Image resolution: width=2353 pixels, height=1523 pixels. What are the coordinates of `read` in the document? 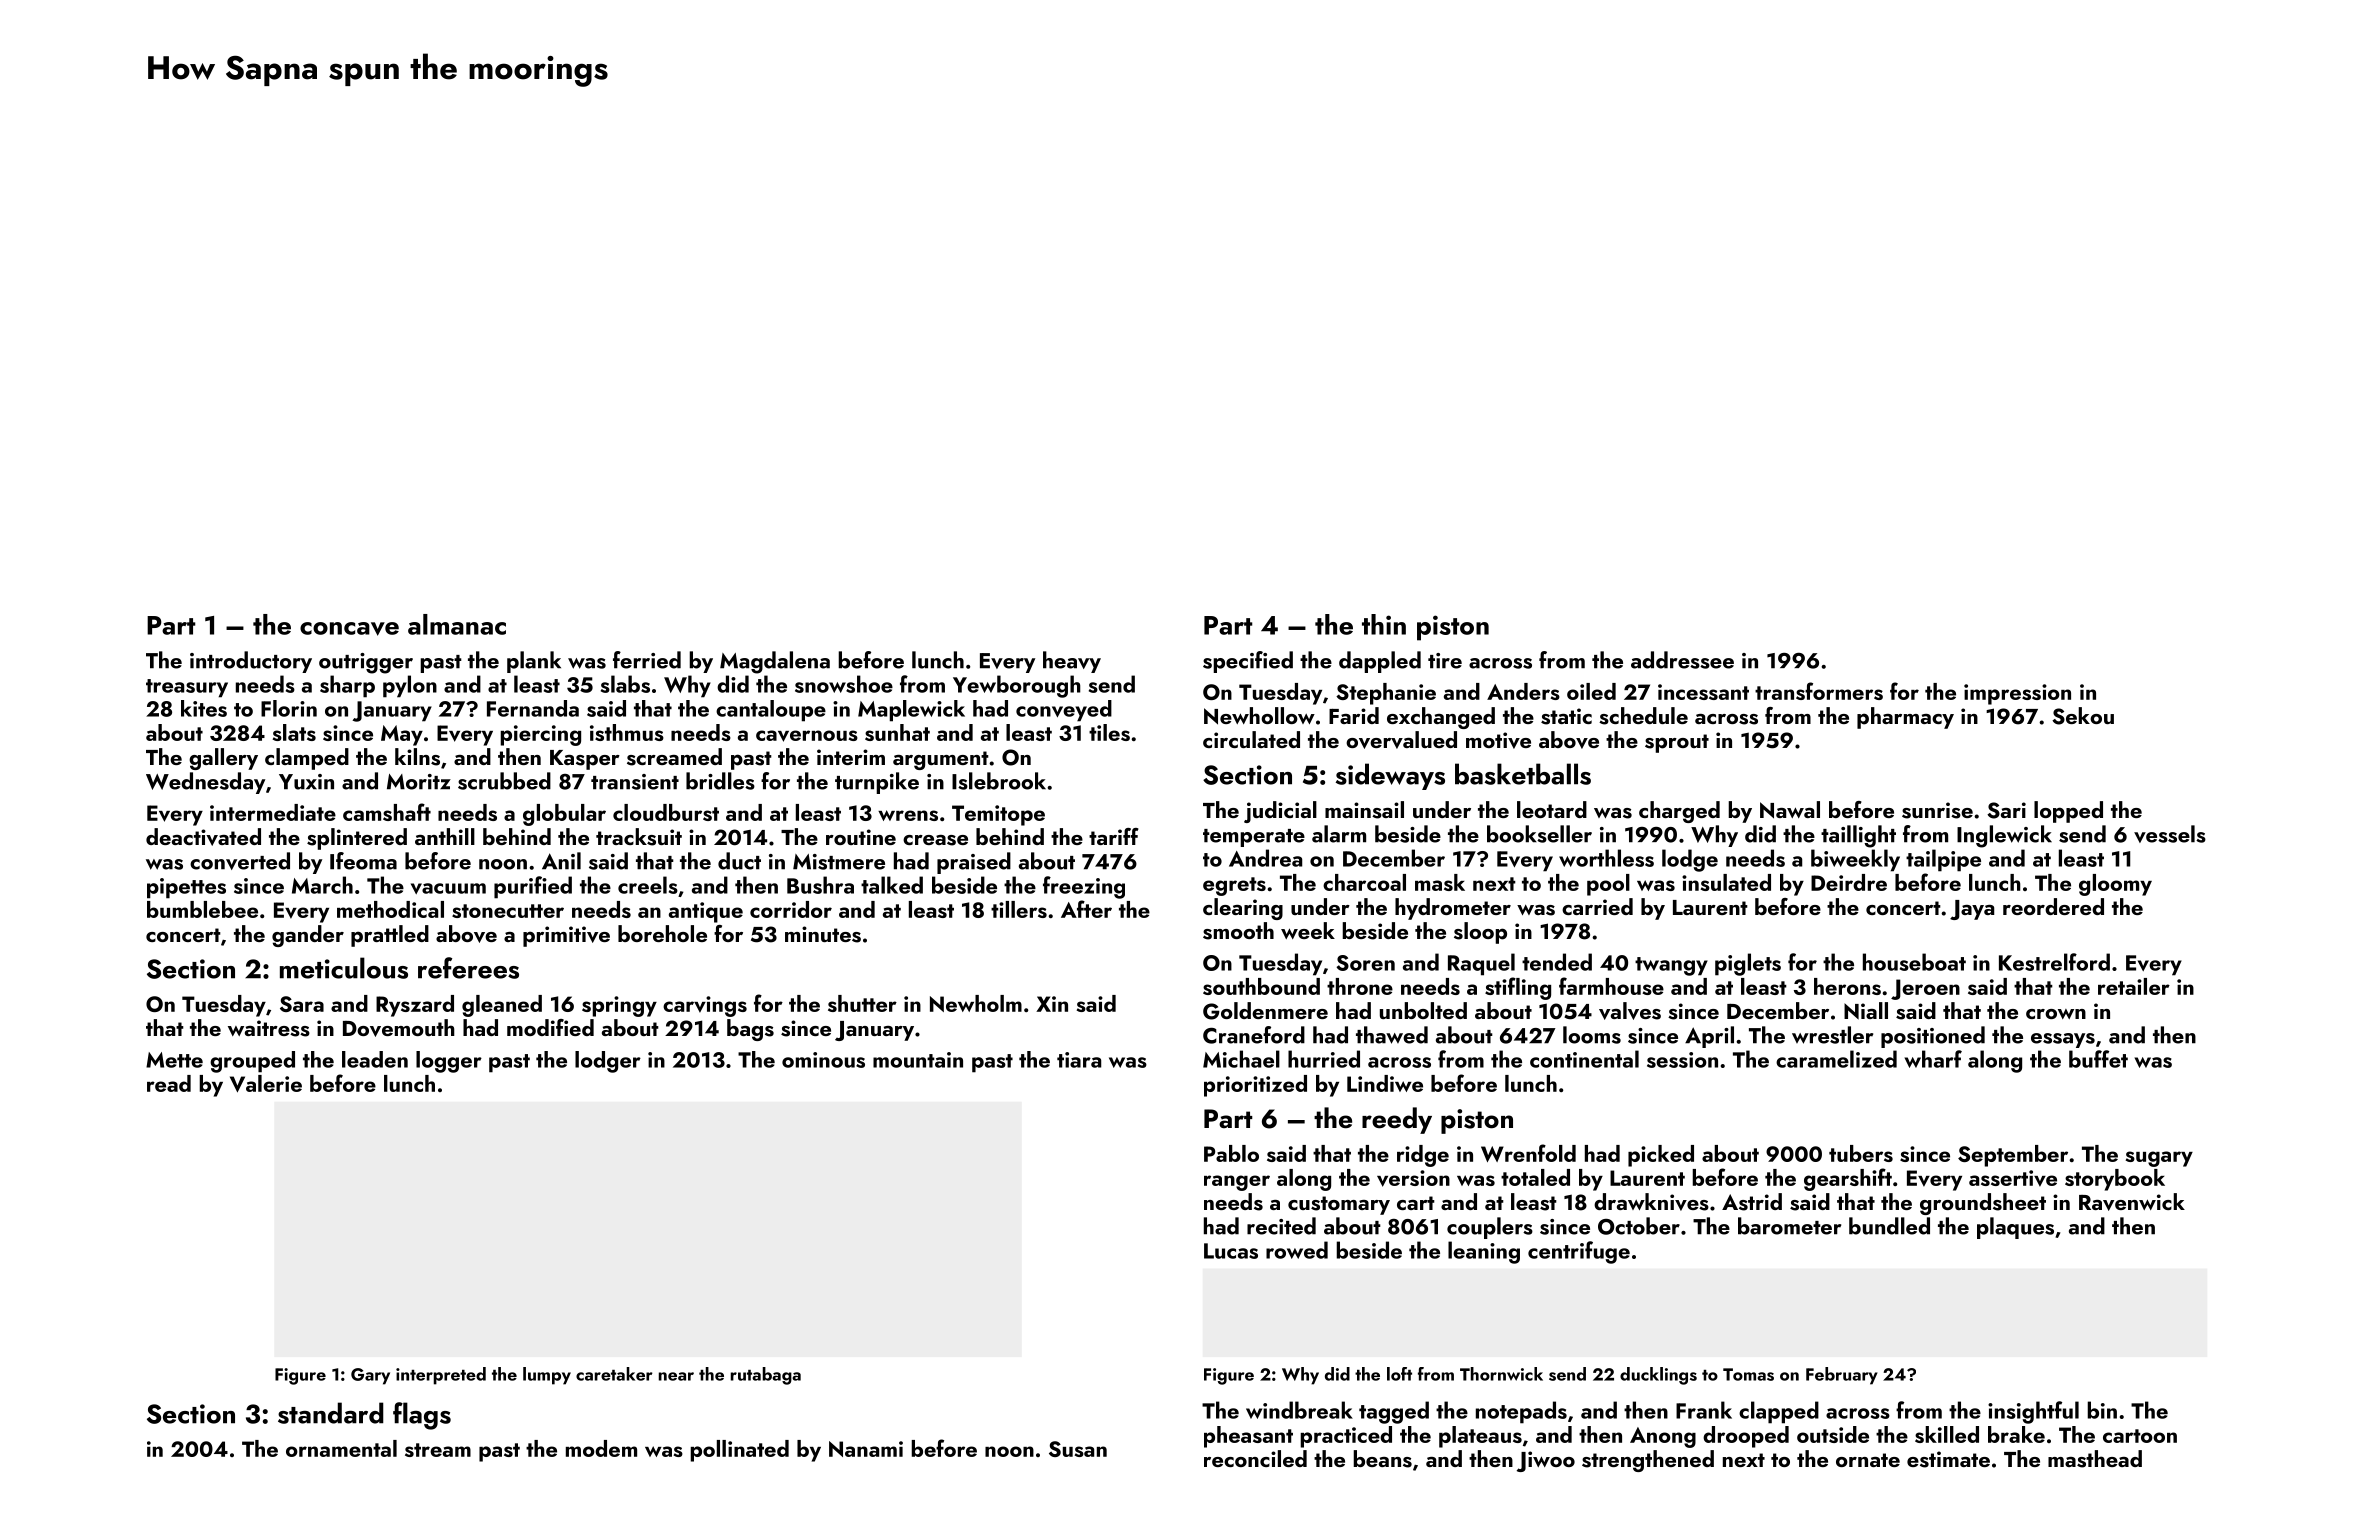 It's located at (169, 1083).
